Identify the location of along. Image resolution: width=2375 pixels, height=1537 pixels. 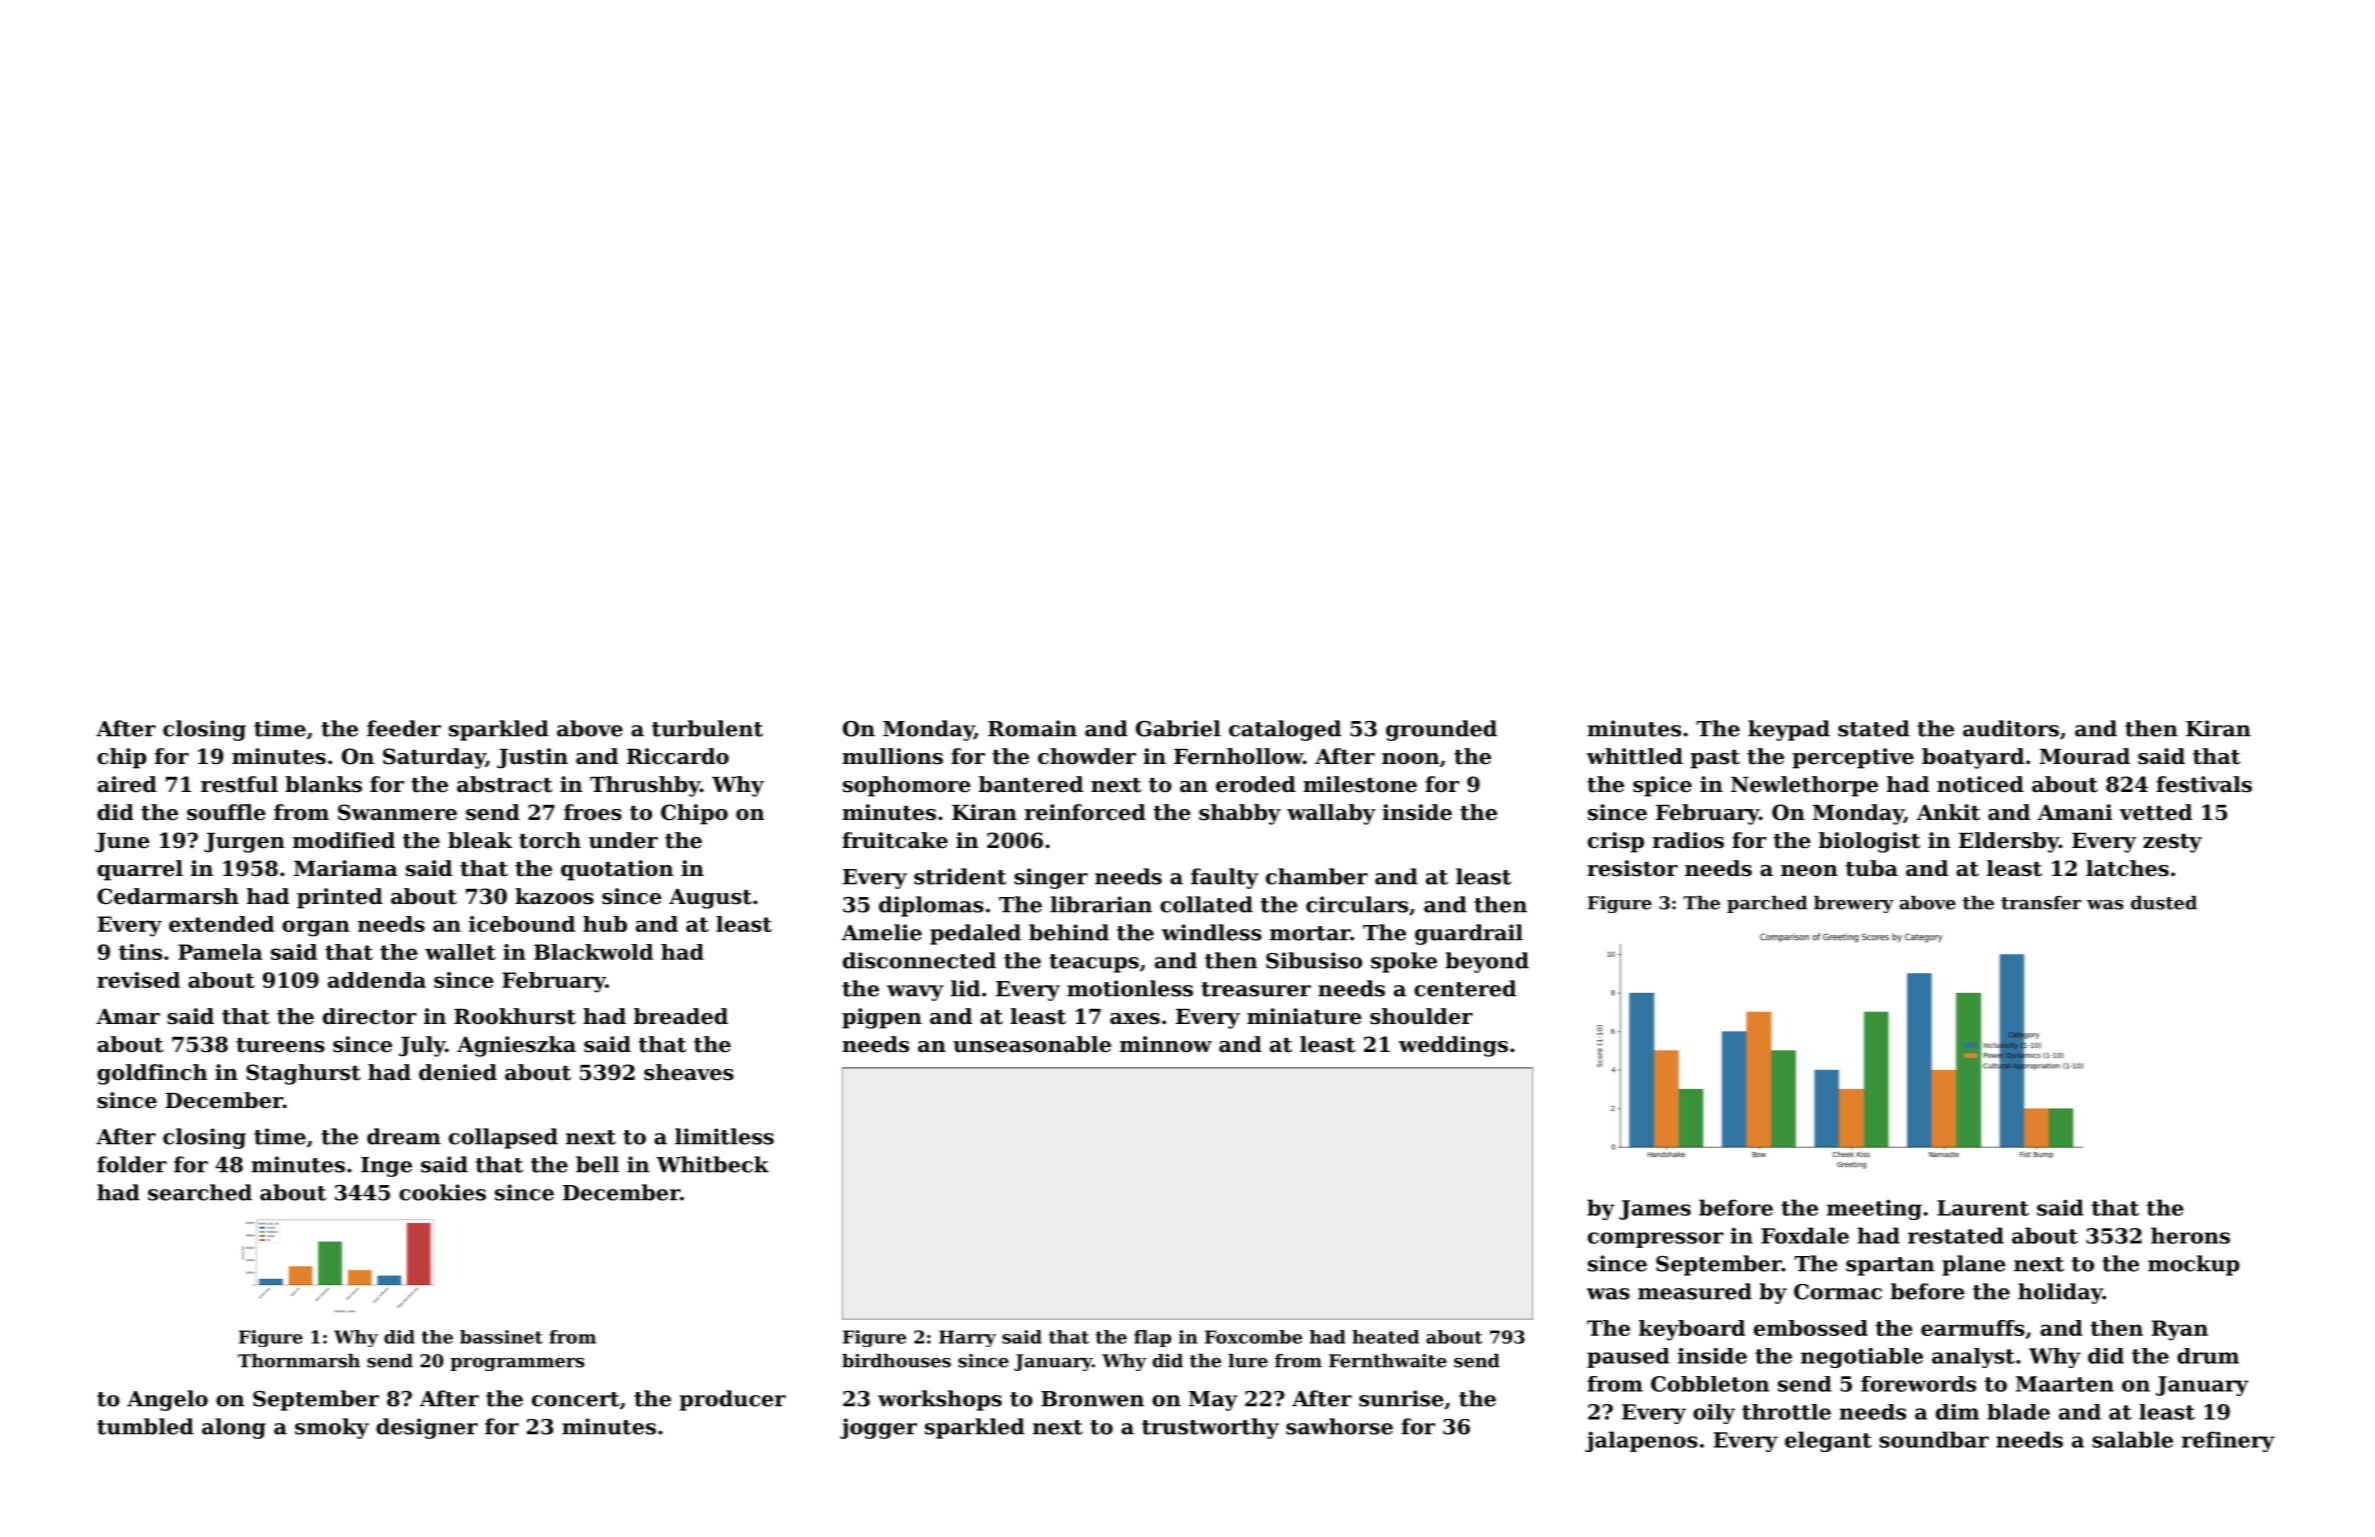
(234, 1428).
